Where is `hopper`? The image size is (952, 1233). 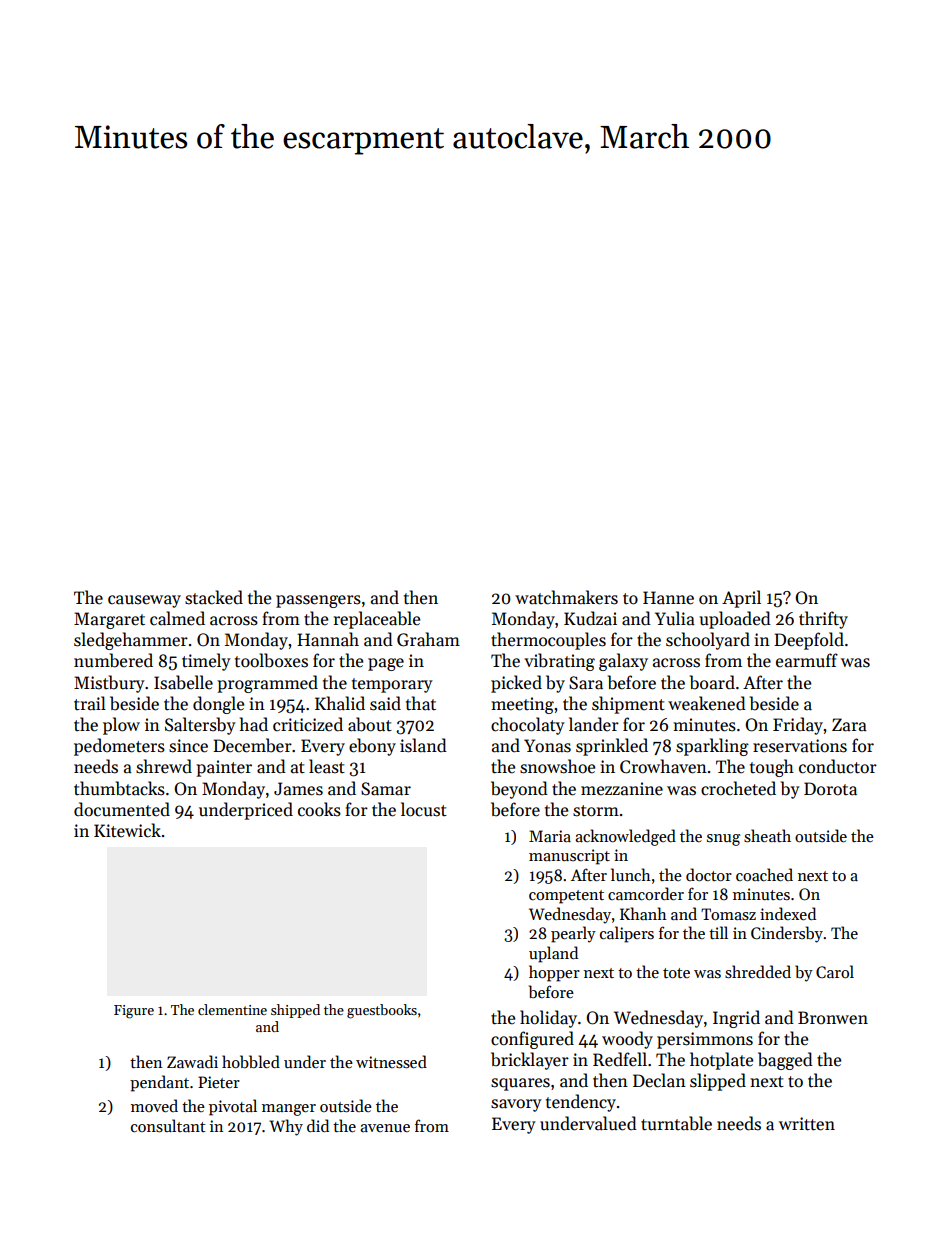 hopper is located at coordinates (554, 973).
